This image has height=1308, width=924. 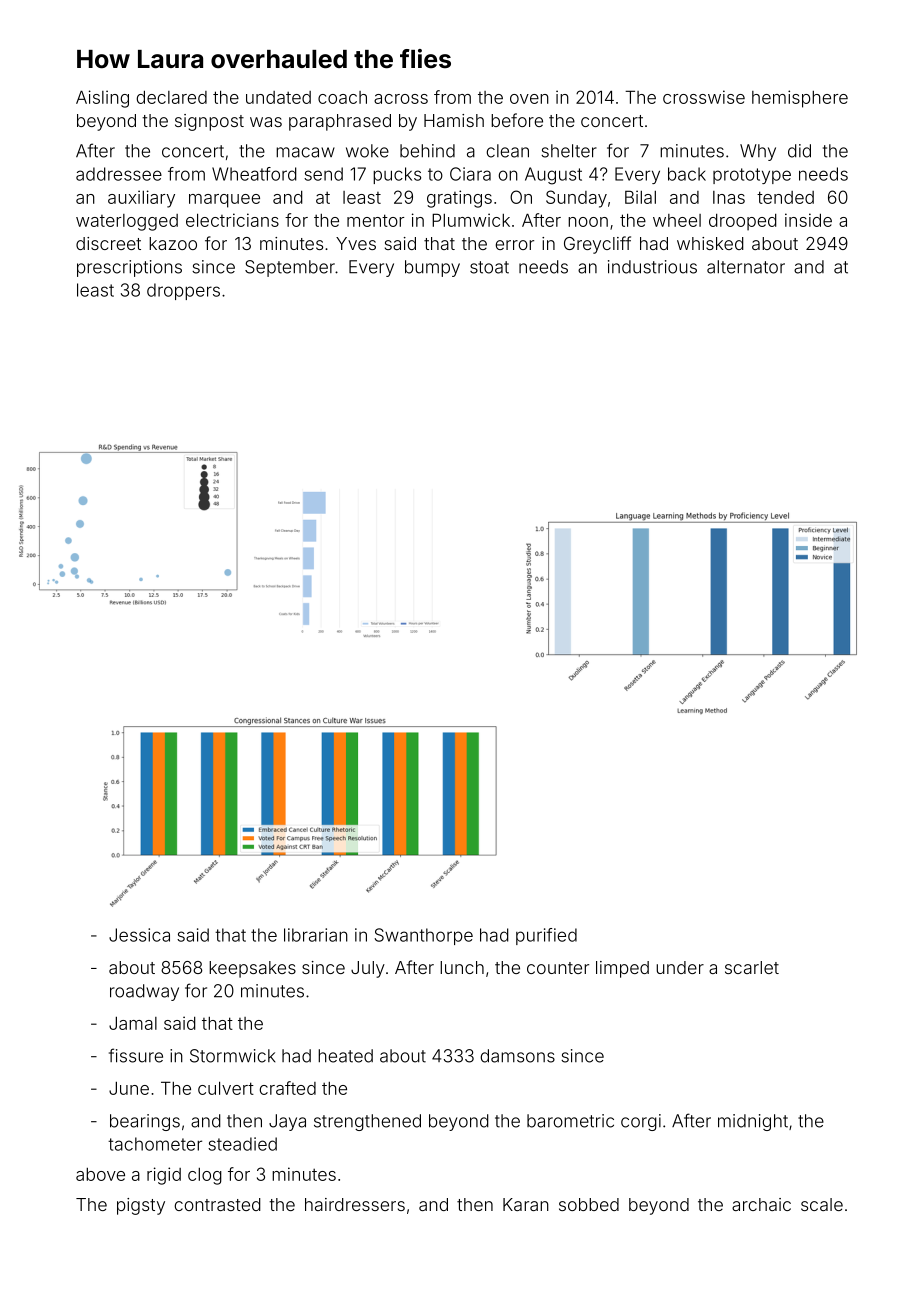 What do you see at coordinates (489, 267) in the image?
I see `stoat` at bounding box center [489, 267].
